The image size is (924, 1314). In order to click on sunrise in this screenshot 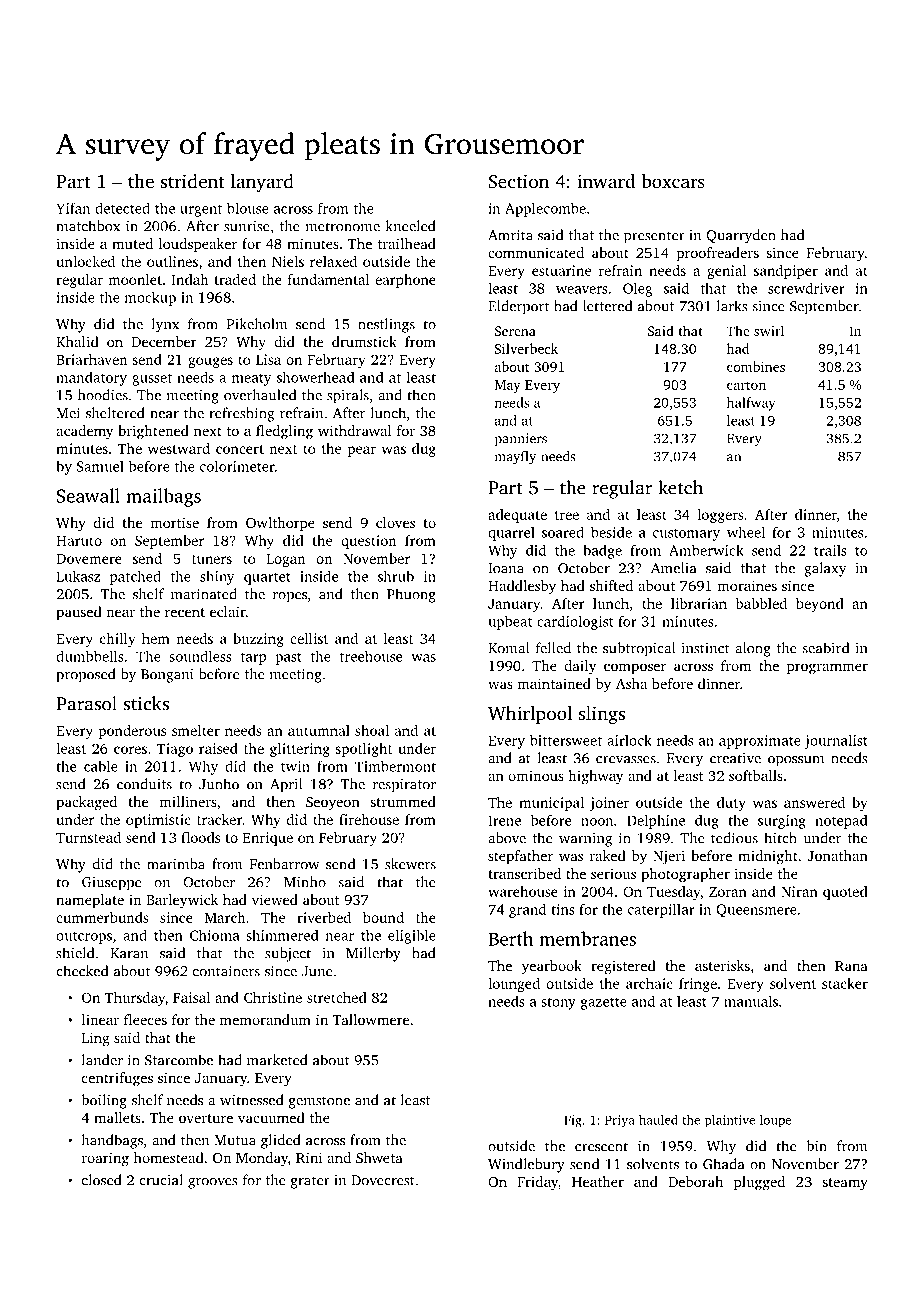, I will do `click(247, 226)`.
